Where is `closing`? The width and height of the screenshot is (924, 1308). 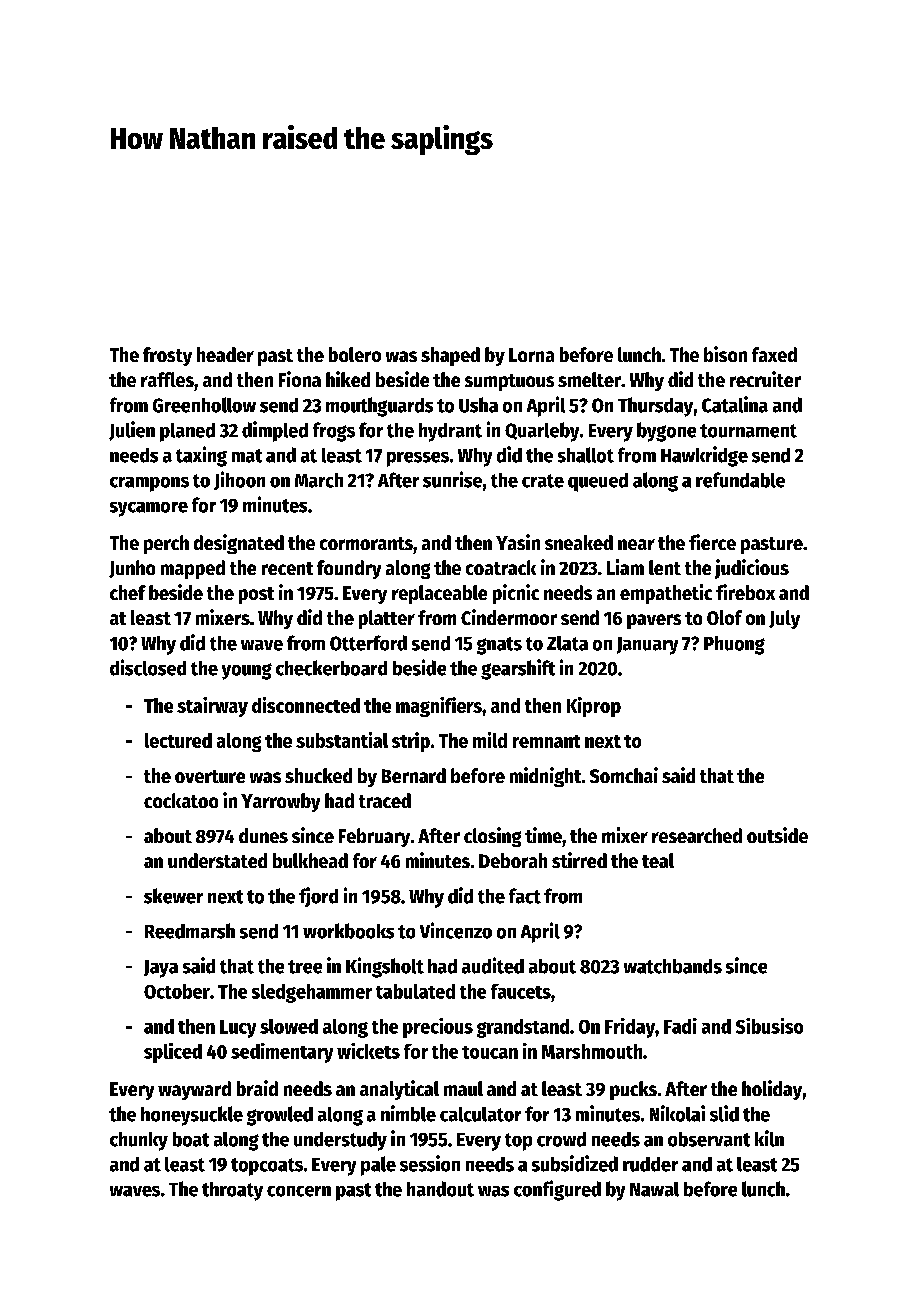
closing is located at coordinates (492, 837).
